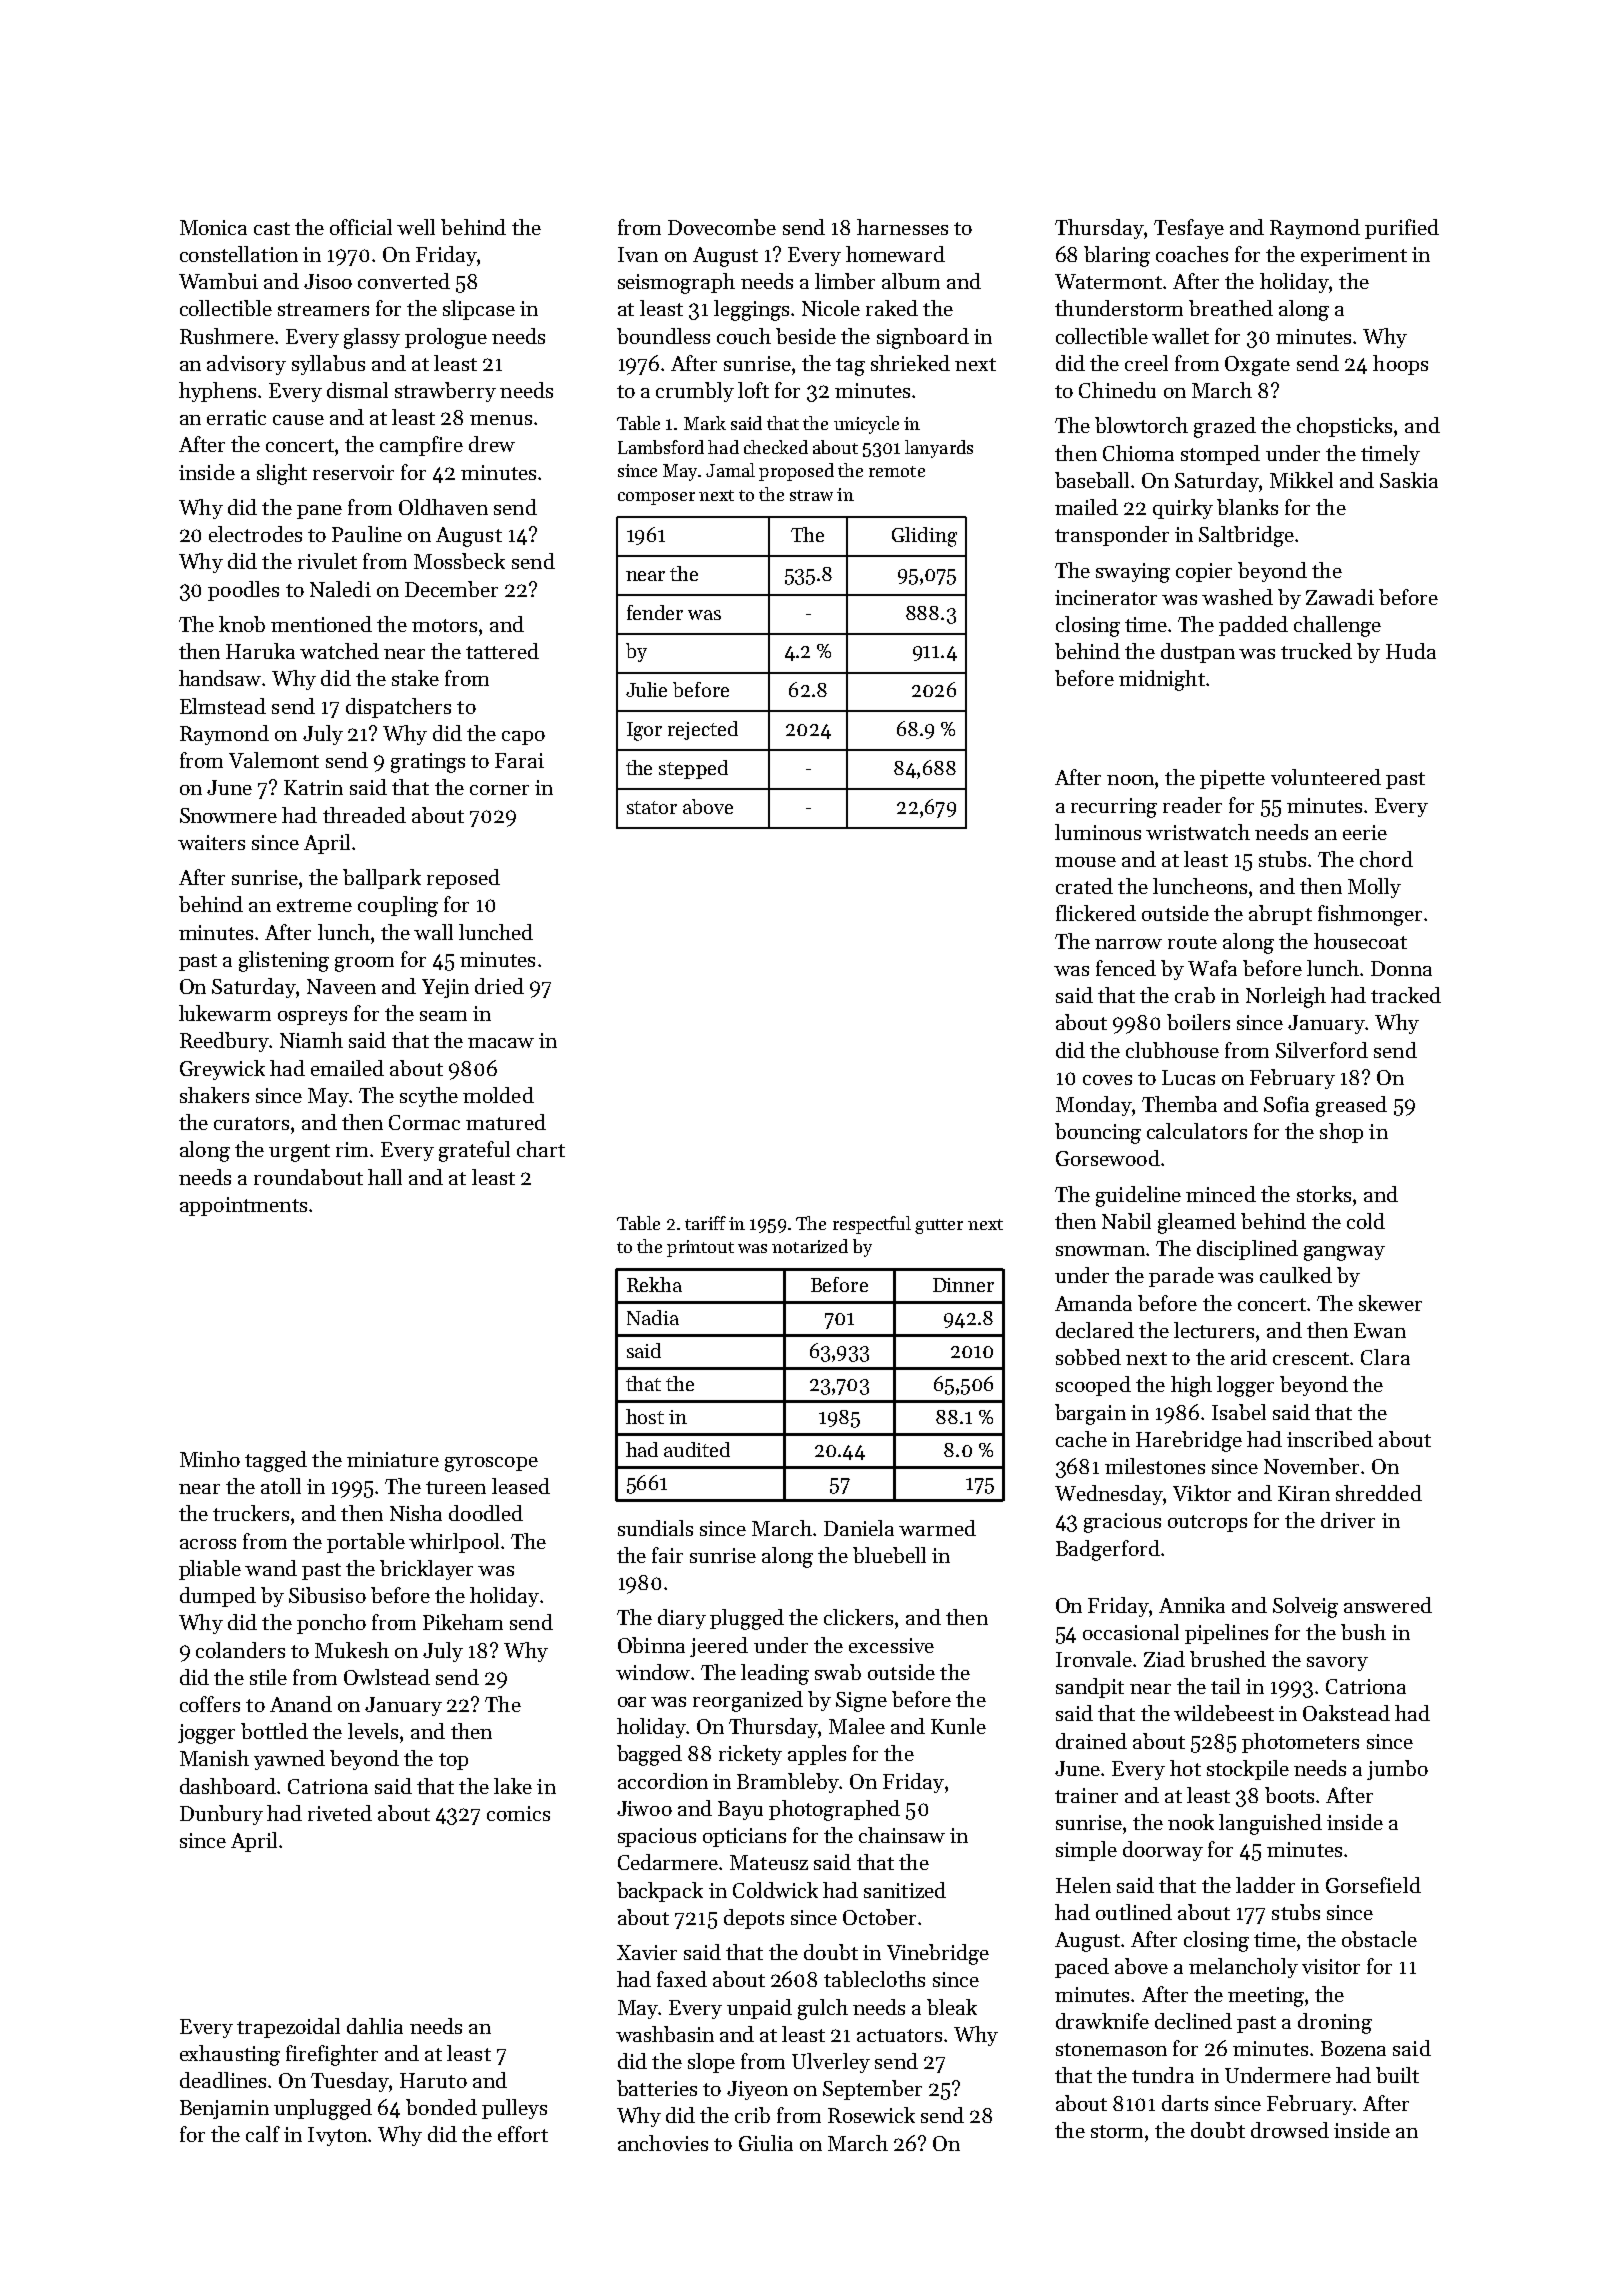  What do you see at coordinates (541, 1149) in the page?
I see `chart` at bounding box center [541, 1149].
